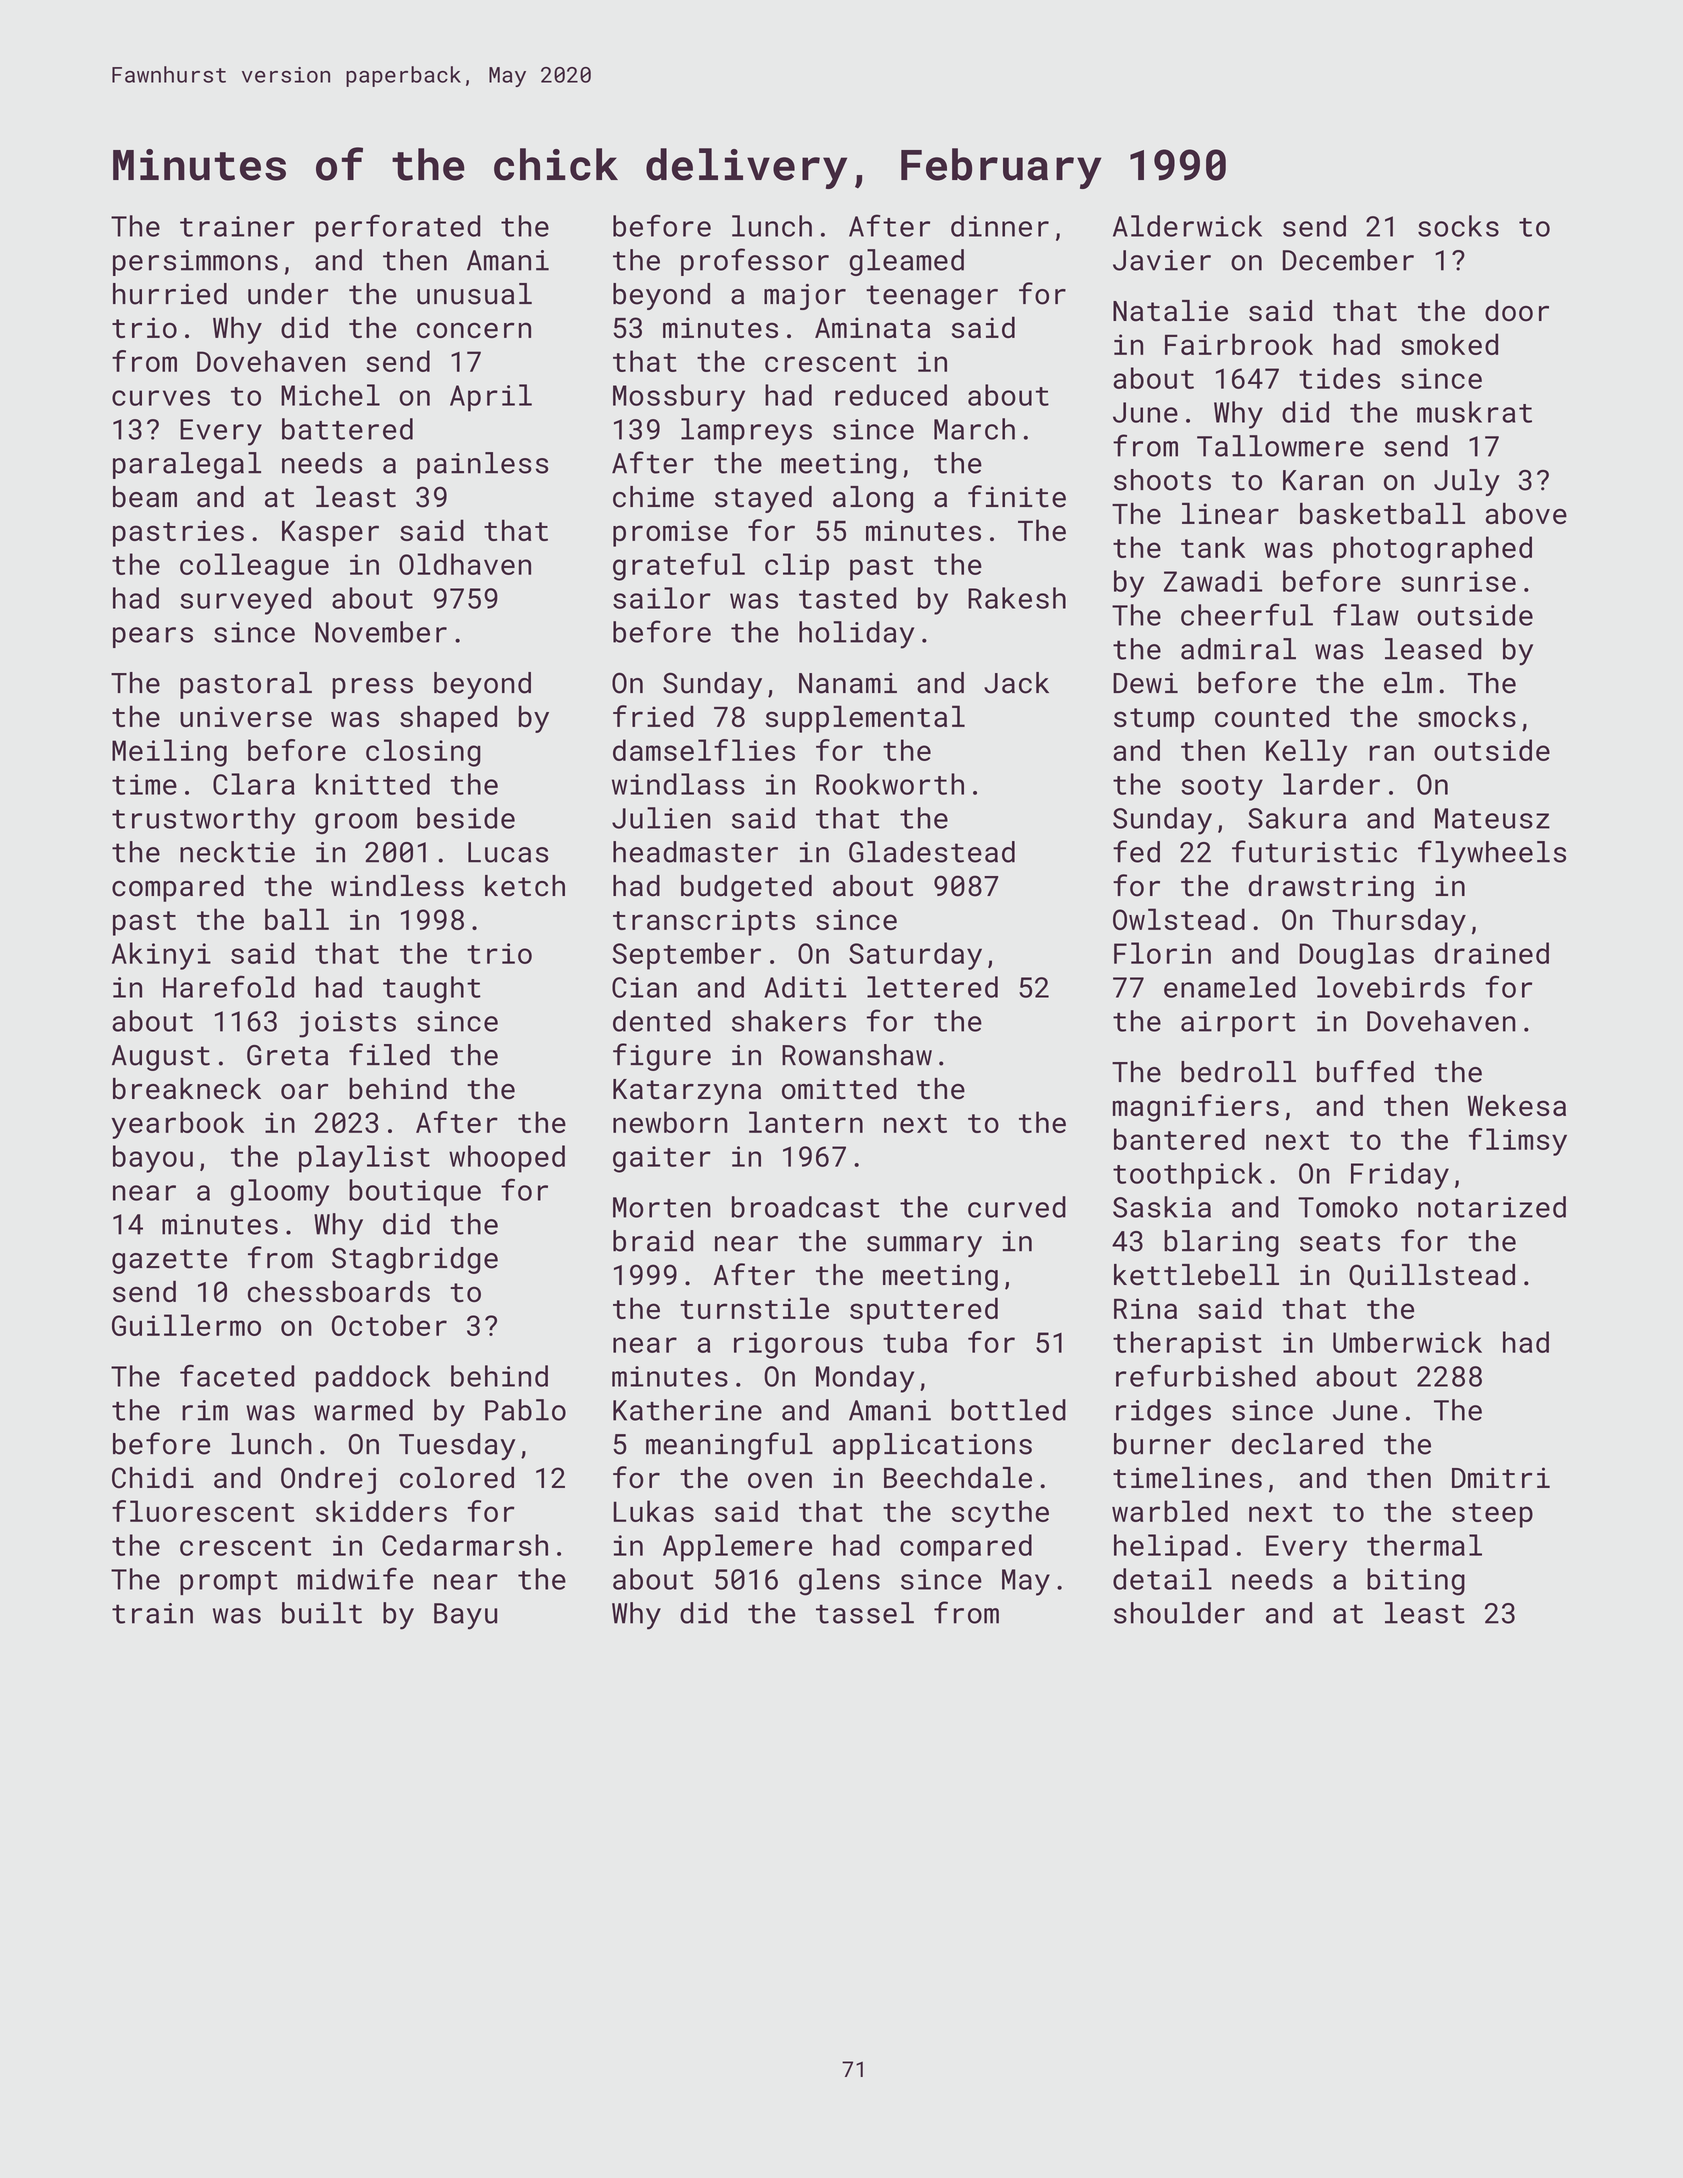 The height and width of the screenshot is (2178, 1683). I want to click on tassel, so click(865, 1613).
